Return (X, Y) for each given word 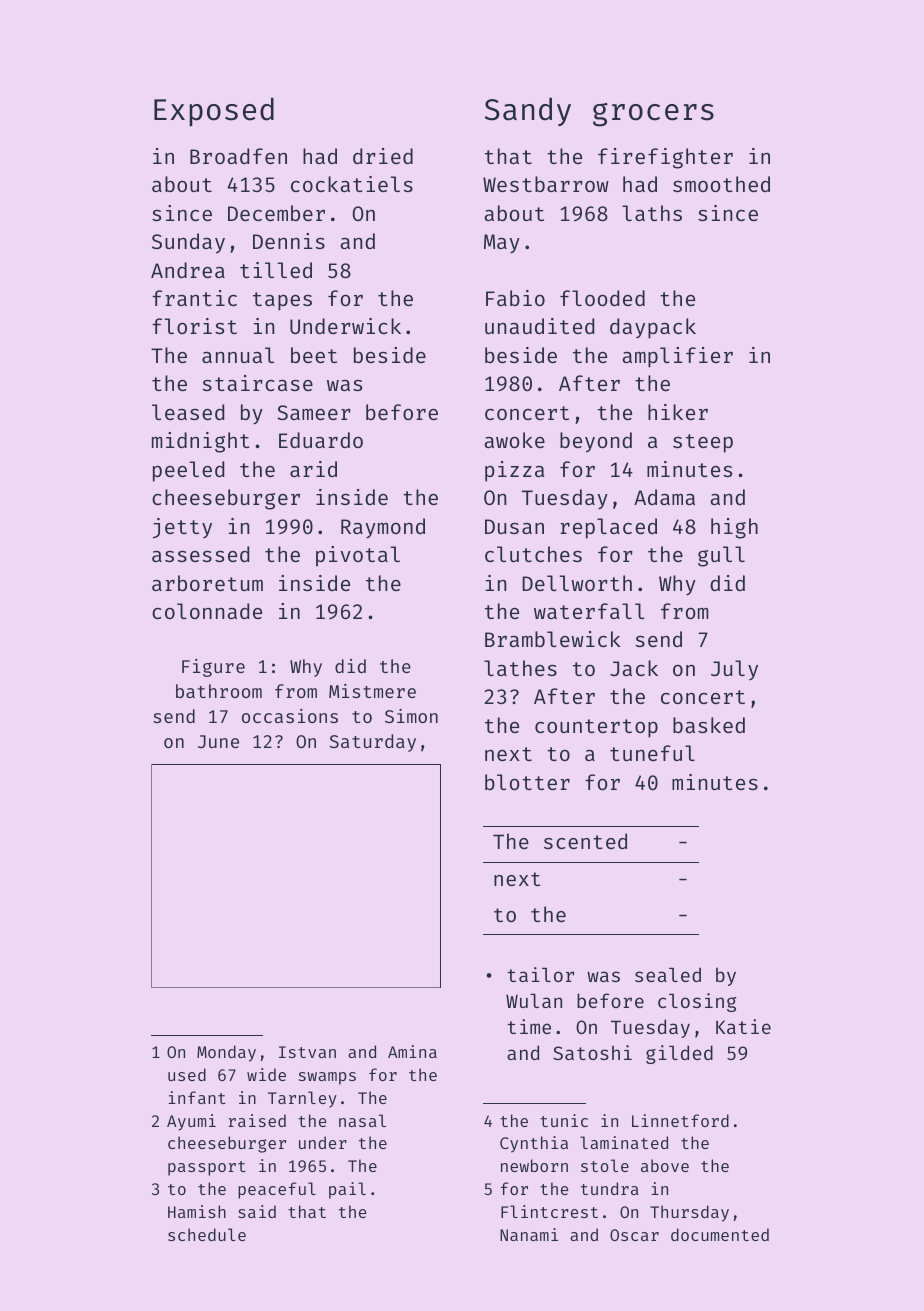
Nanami (529, 1234)
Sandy (528, 111)
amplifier (677, 357)
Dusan (514, 526)
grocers (653, 115)
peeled (188, 471)
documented (720, 1234)
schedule (207, 1234)
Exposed (214, 112)
